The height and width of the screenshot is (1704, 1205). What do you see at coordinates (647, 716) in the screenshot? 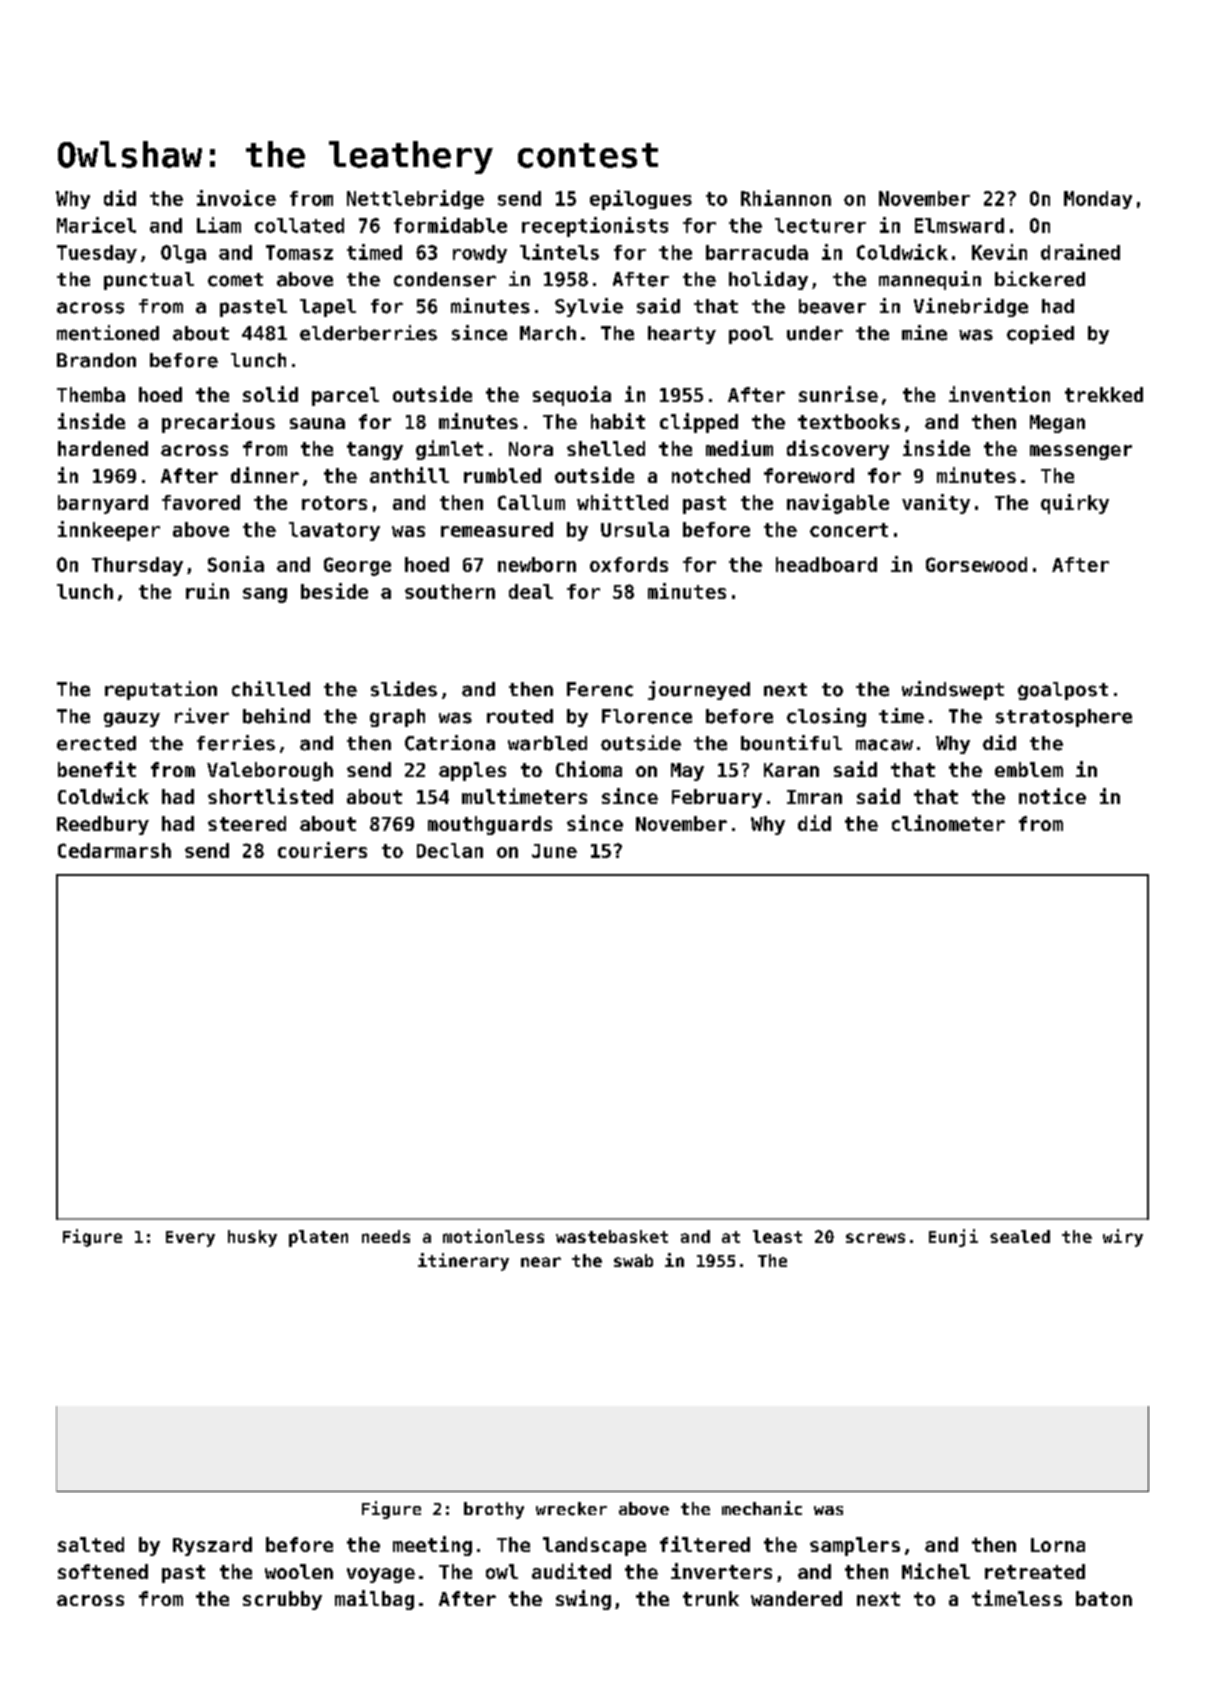
I see `Florence` at bounding box center [647, 716].
